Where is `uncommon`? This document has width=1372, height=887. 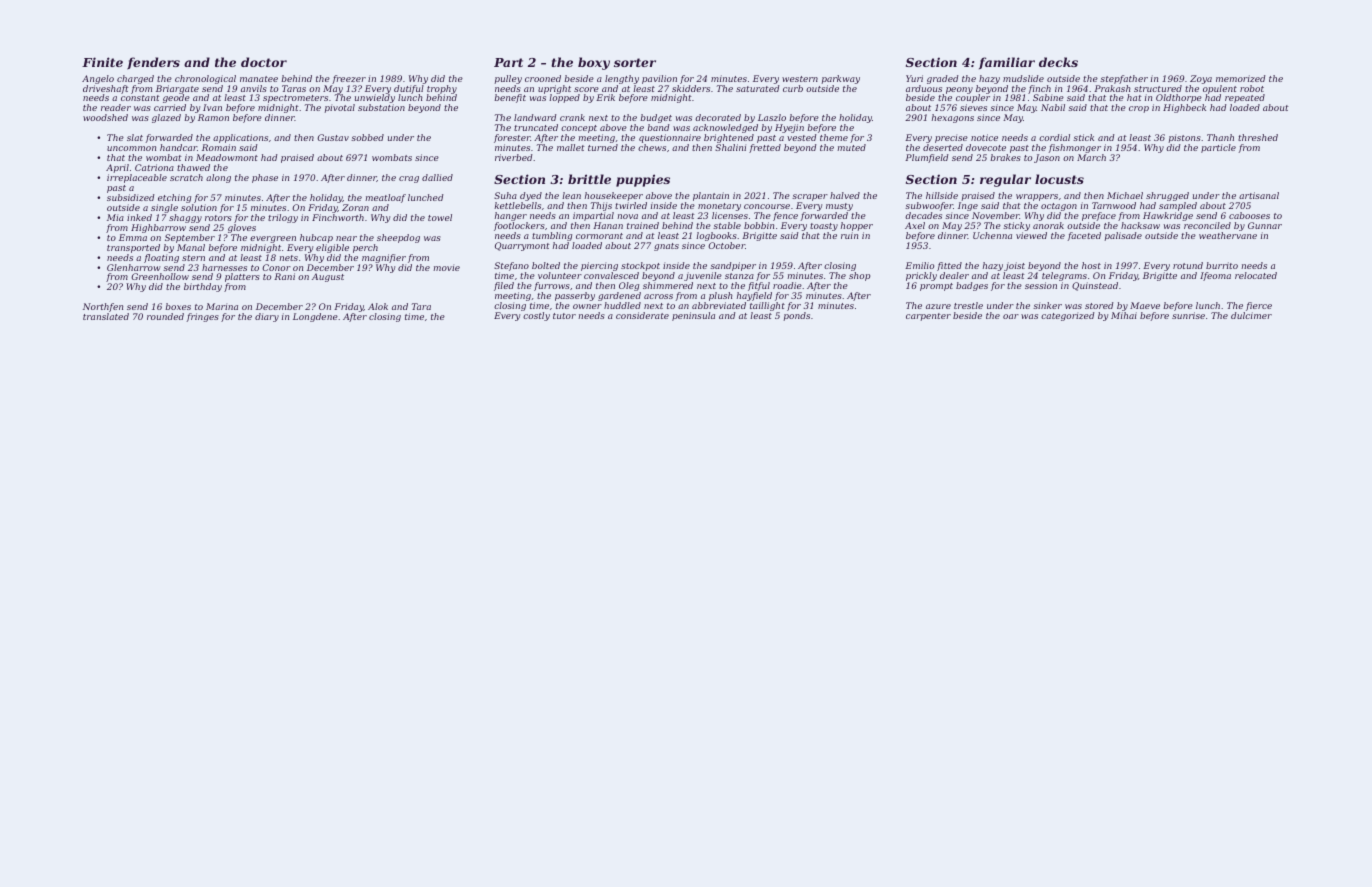 uncommon is located at coordinates (131, 148).
